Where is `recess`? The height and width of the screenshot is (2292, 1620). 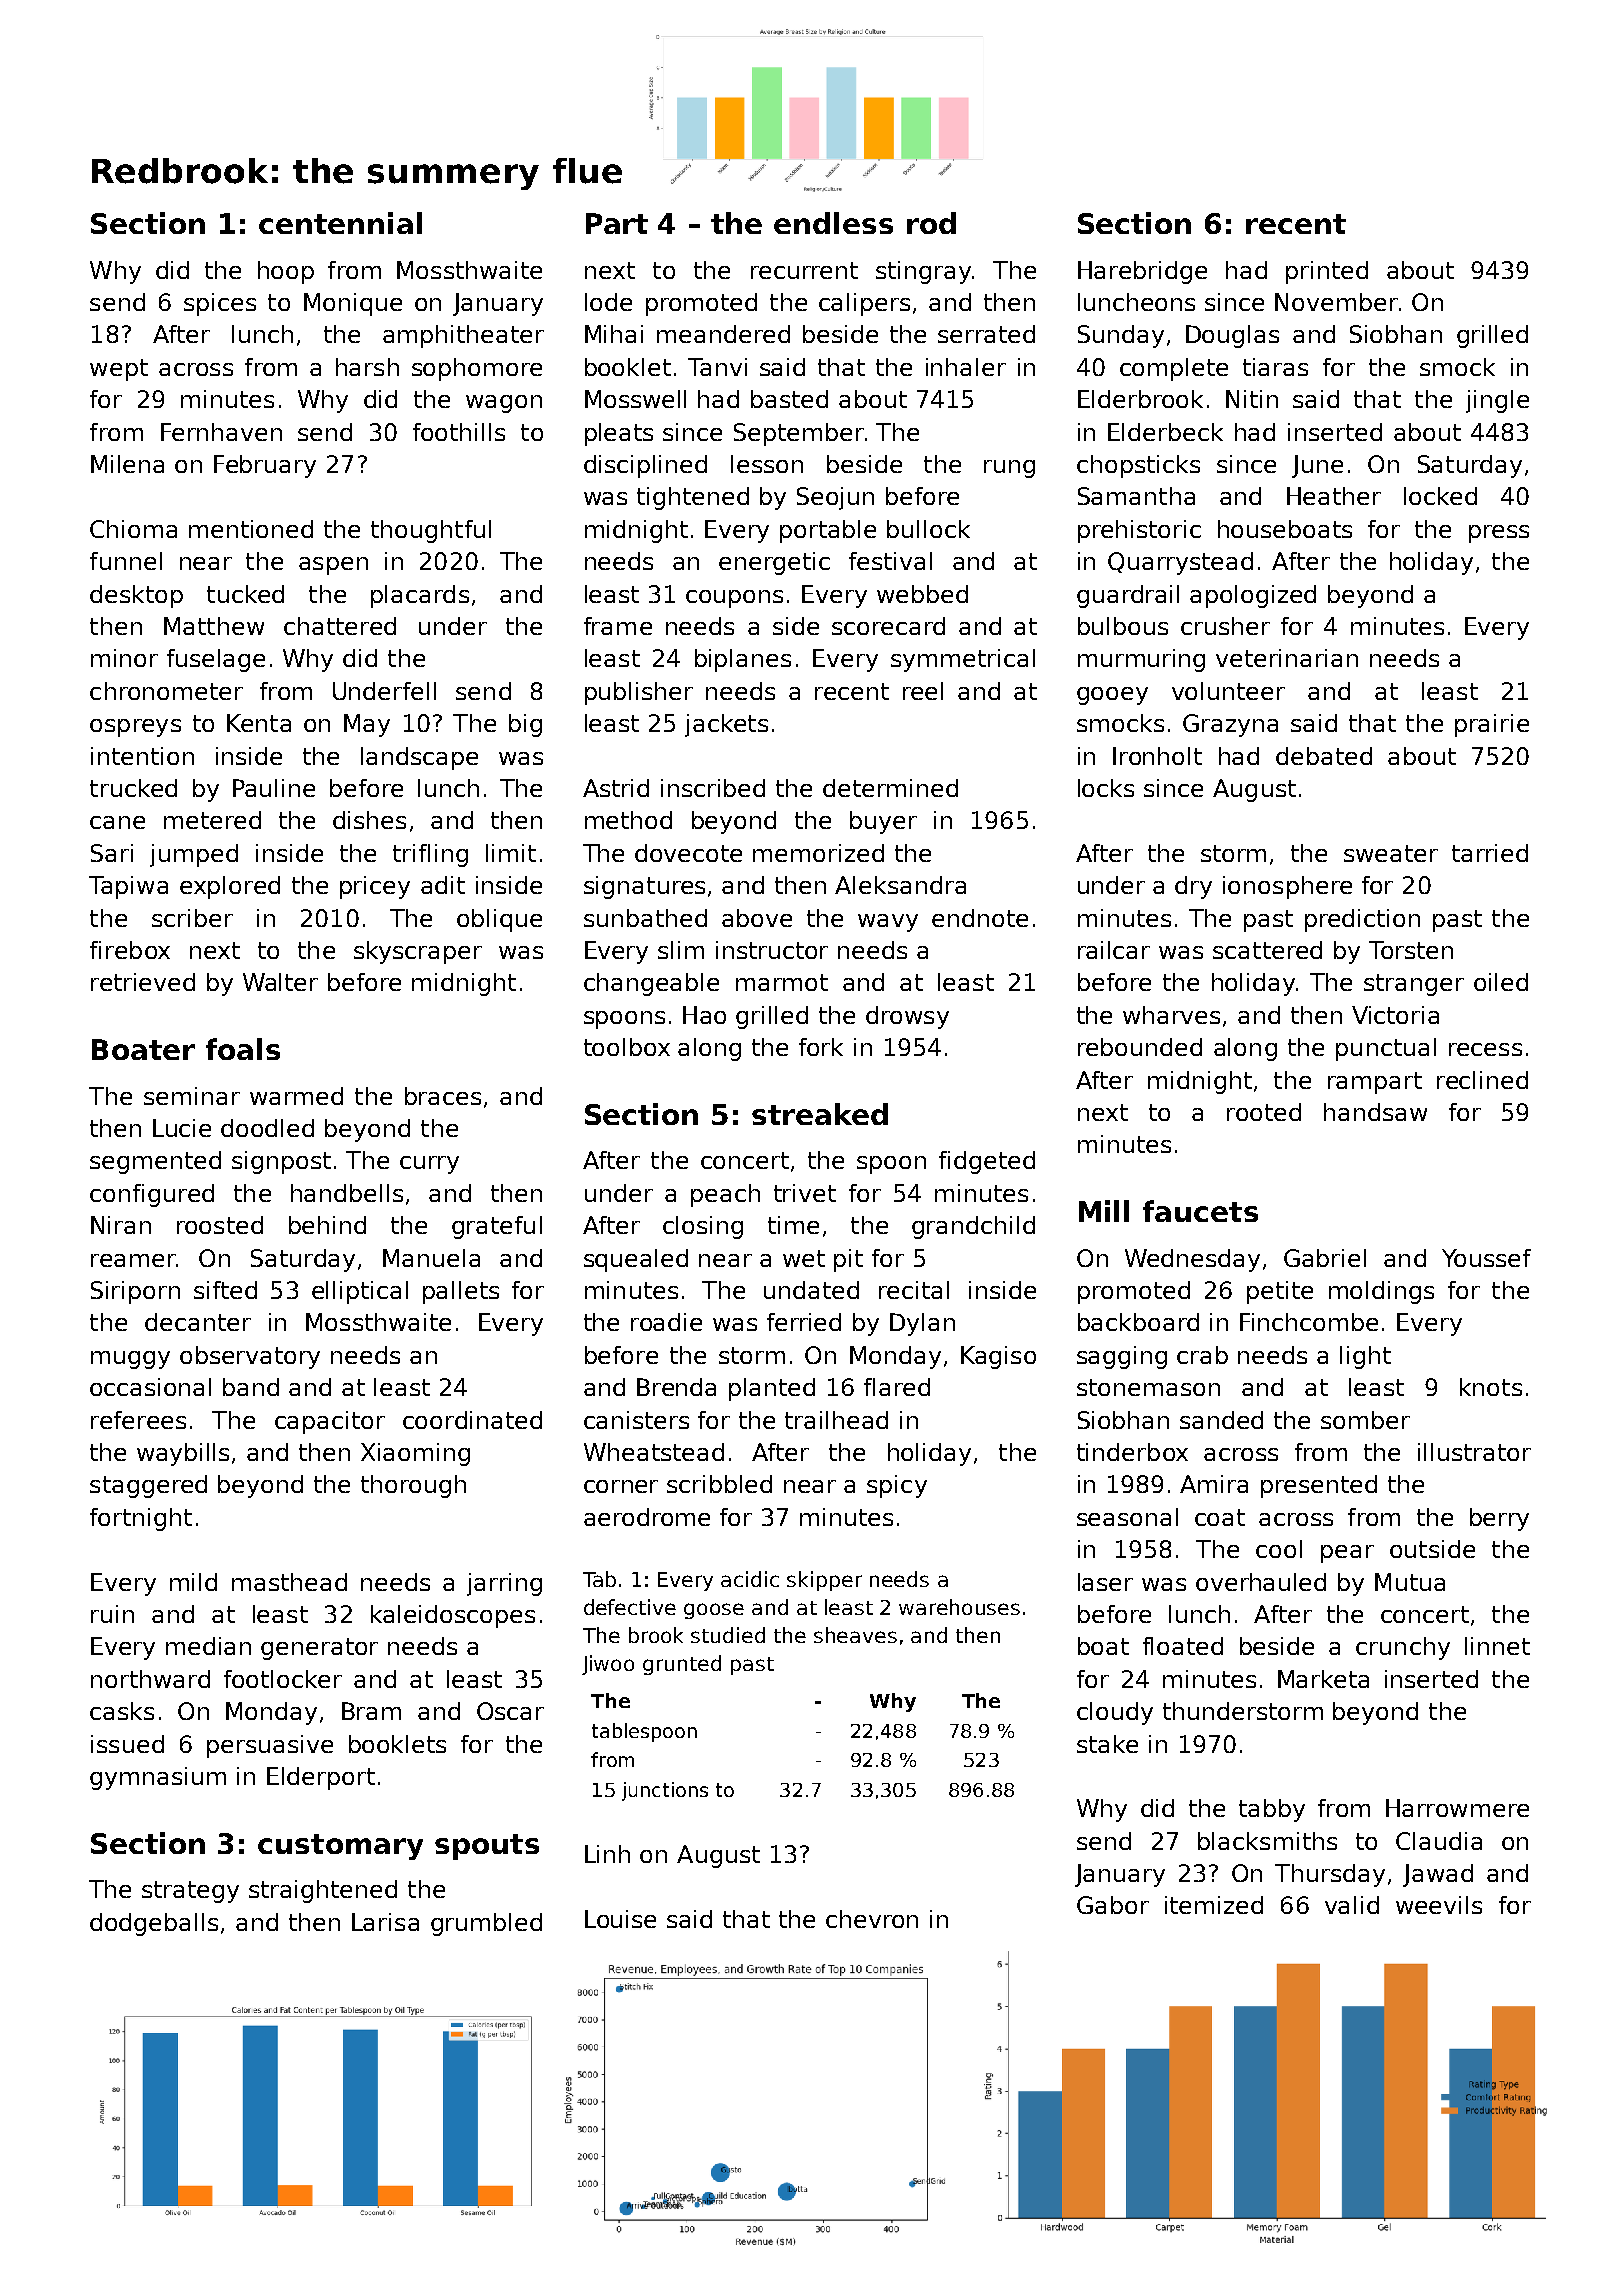 recess is located at coordinates (1485, 1049).
